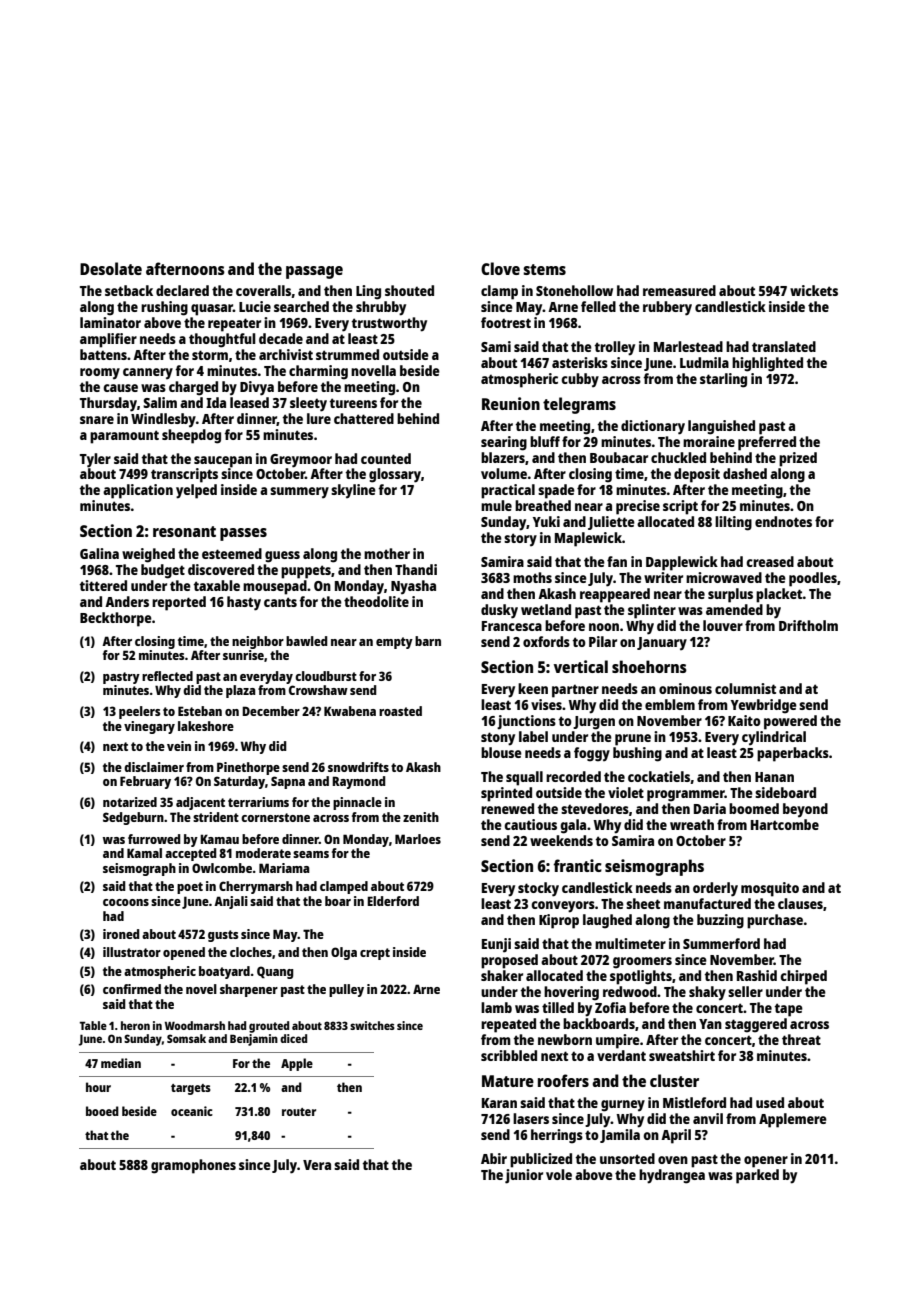  What do you see at coordinates (193, 1166) in the page?
I see `gramophones` at bounding box center [193, 1166].
